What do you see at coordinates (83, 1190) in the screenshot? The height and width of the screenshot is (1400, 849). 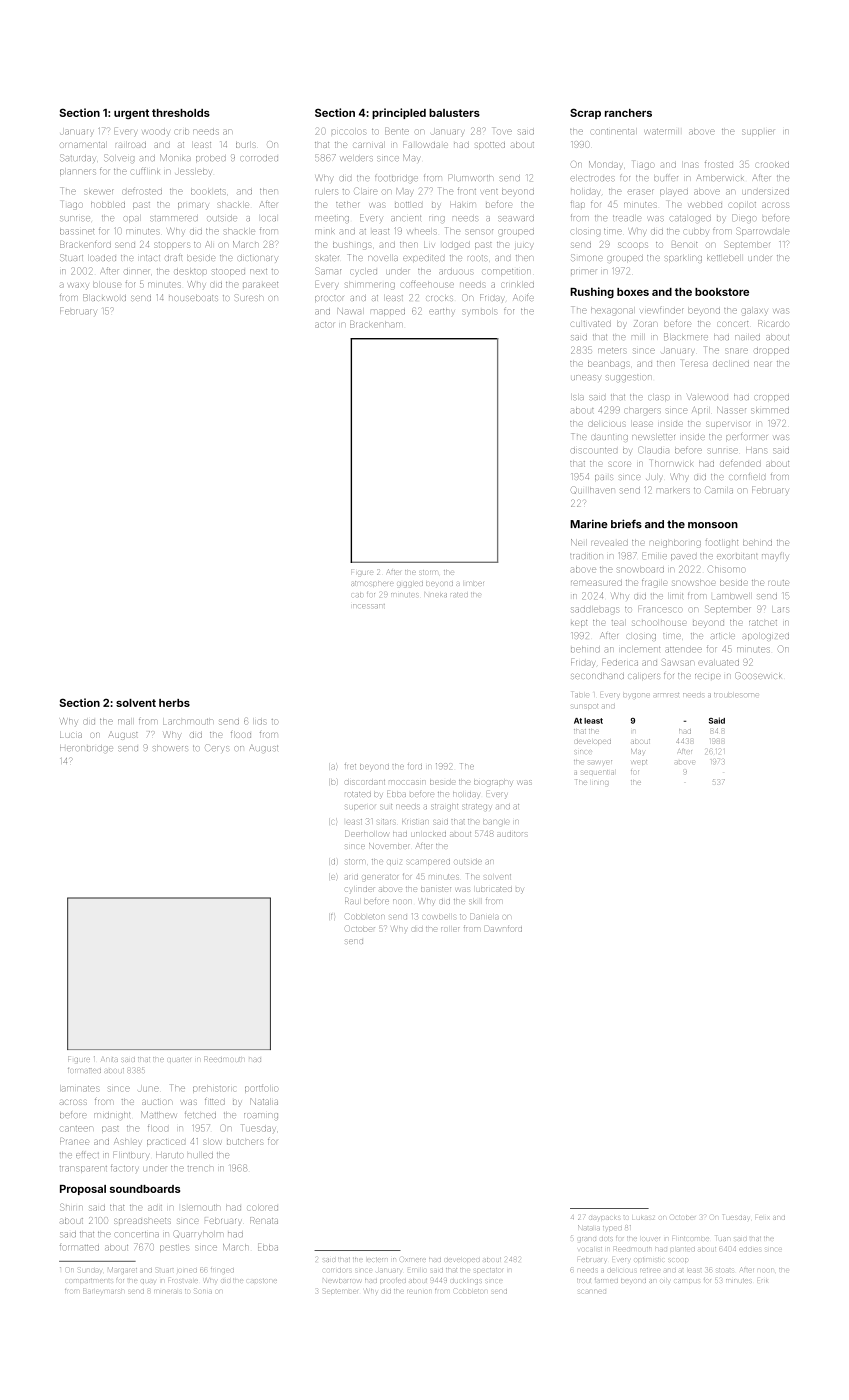 I see `Proposal` at bounding box center [83, 1190].
